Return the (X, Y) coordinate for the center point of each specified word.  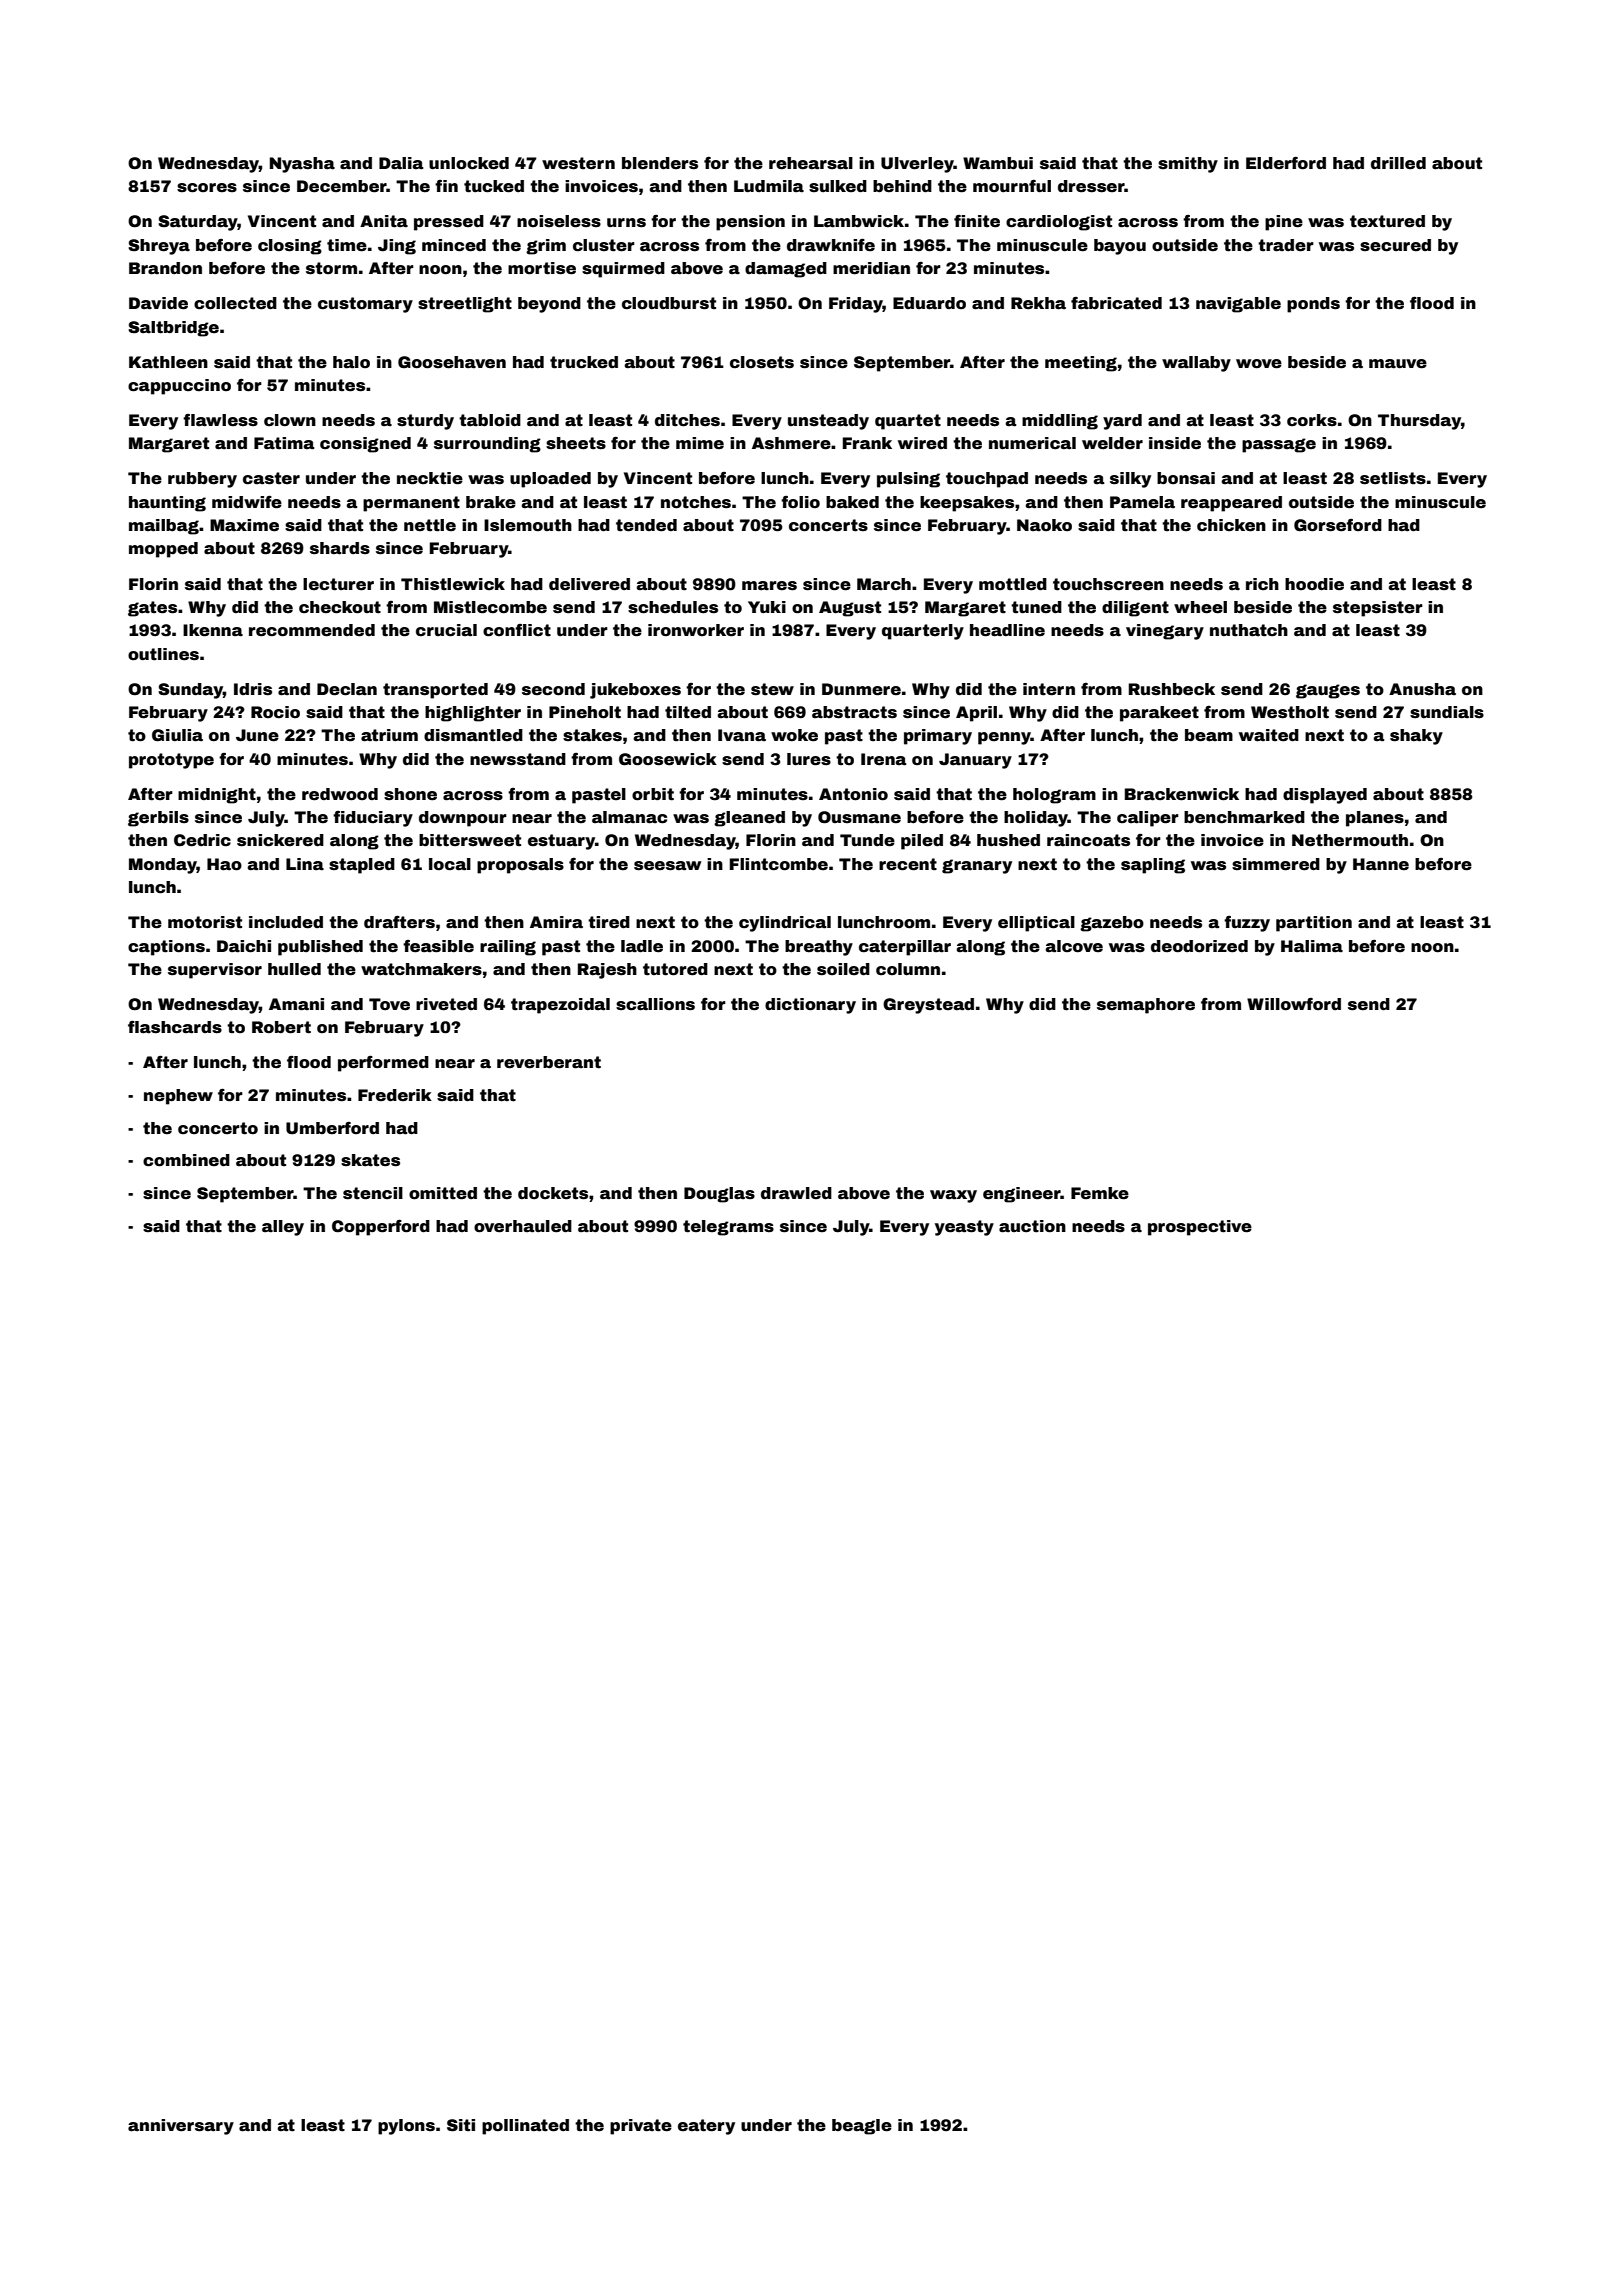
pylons (406, 2127)
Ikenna (213, 630)
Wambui (998, 163)
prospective (1200, 1228)
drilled (1398, 163)
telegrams (728, 1228)
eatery (706, 2127)
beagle (862, 2127)
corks (1312, 420)
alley (283, 1228)
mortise (542, 268)
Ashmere (791, 443)
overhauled (523, 1226)
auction (1032, 1226)
